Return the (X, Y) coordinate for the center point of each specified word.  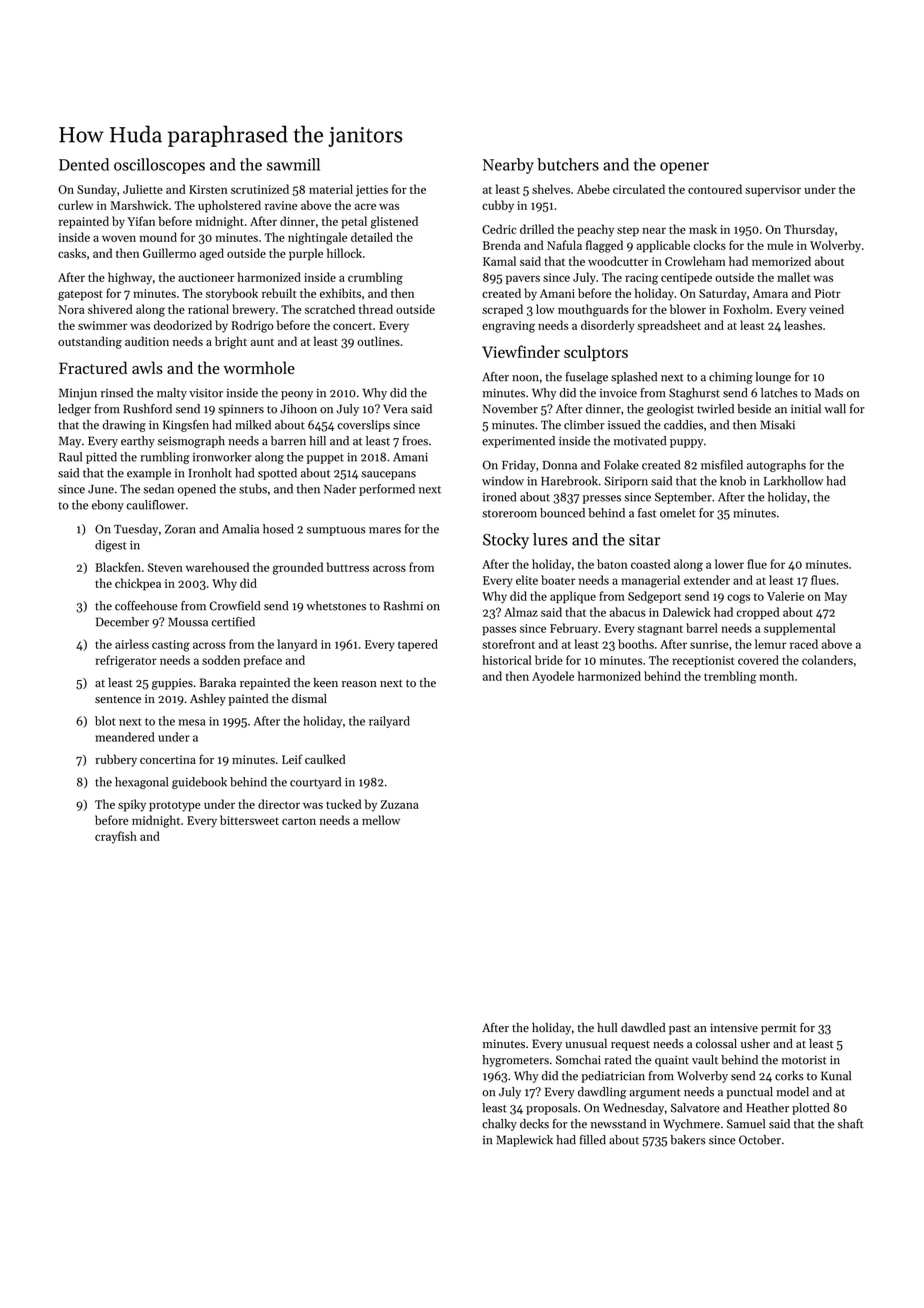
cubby (498, 206)
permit (779, 1029)
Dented (84, 164)
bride (549, 660)
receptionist (703, 661)
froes (415, 441)
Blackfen (118, 567)
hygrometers (515, 1061)
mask (703, 229)
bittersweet (249, 820)
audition (147, 341)
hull (607, 1027)
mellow (381, 820)
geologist (670, 410)
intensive (734, 1028)
